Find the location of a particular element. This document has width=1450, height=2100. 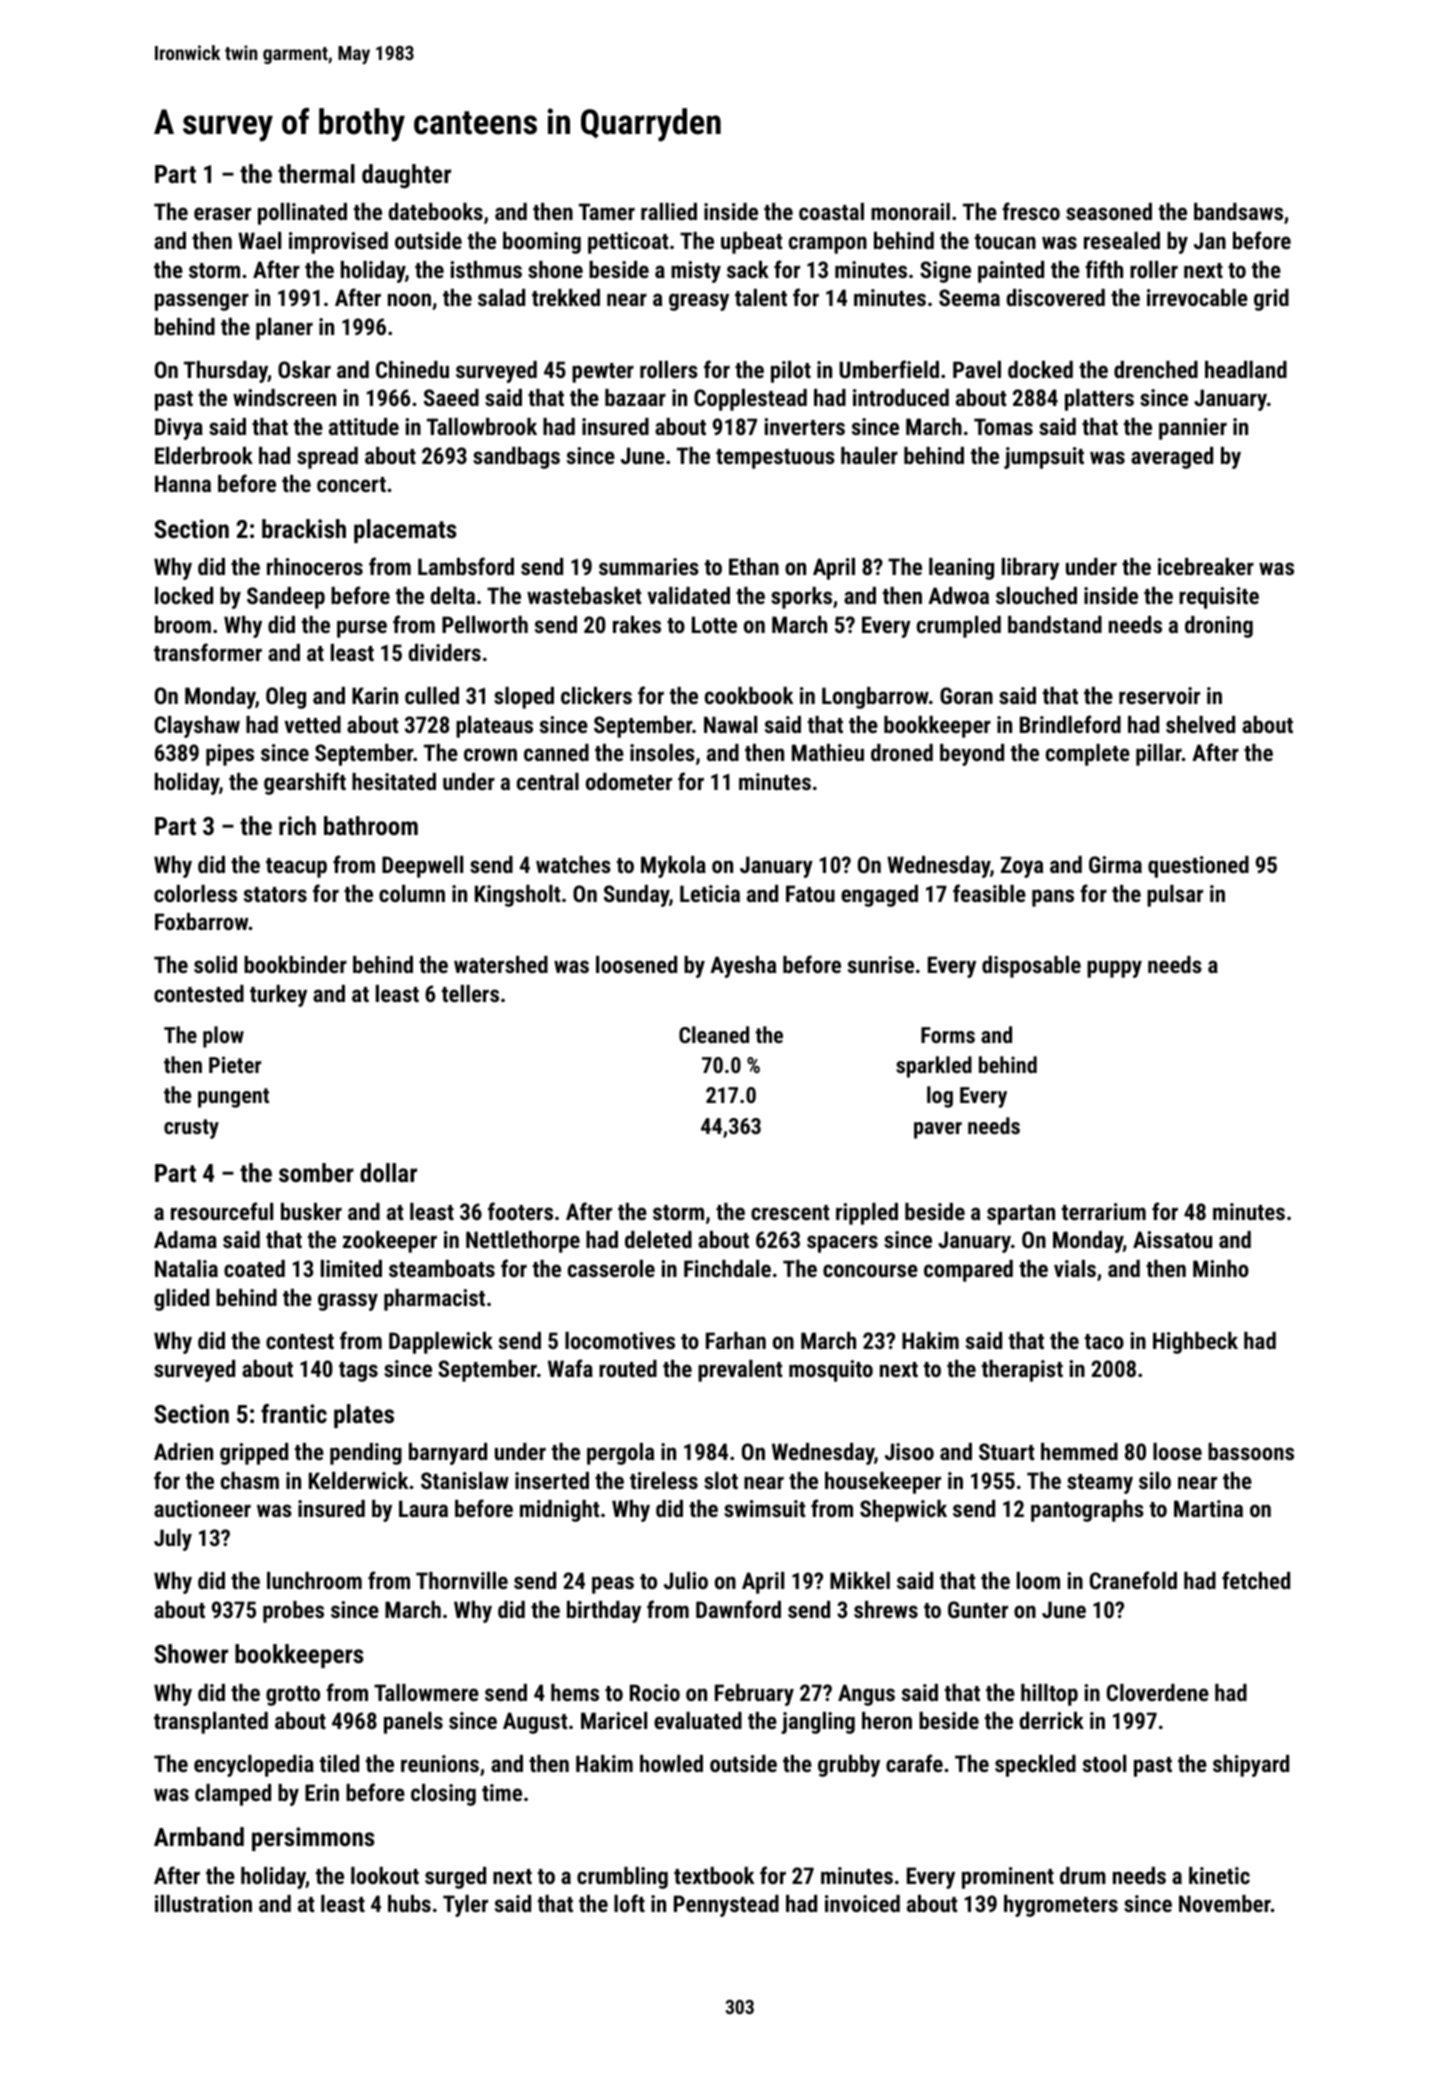

column is located at coordinates (412, 893).
